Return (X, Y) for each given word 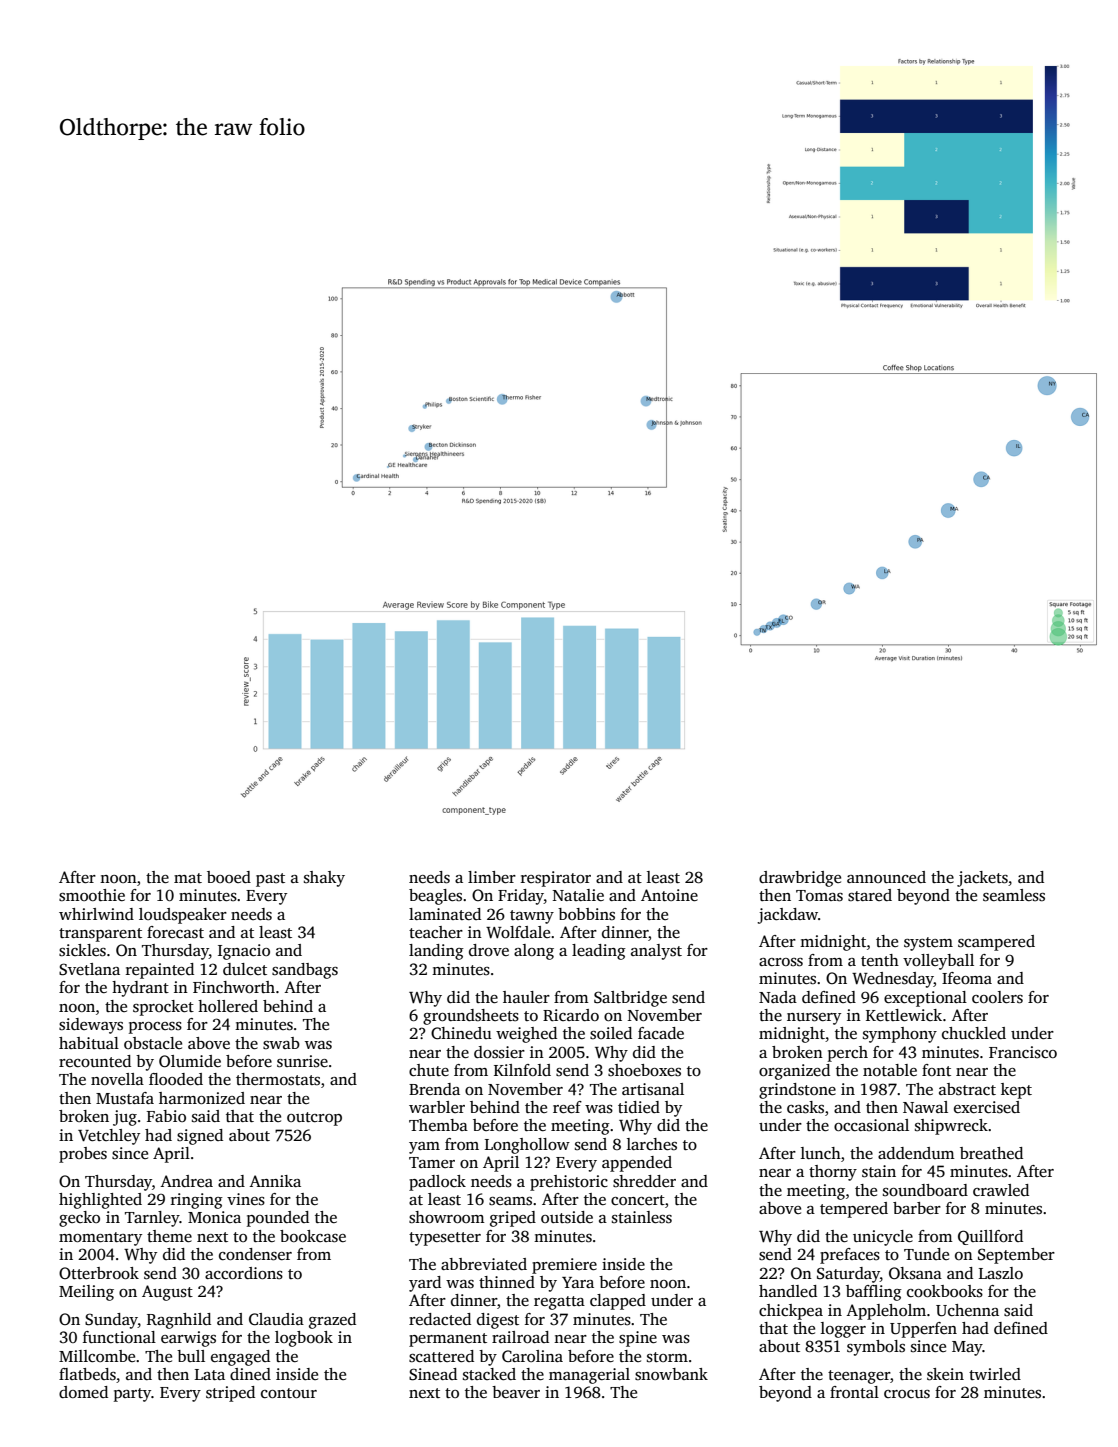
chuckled (974, 1033)
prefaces (850, 1256)
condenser (255, 1254)
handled (788, 1291)
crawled (1001, 1190)
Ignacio (244, 952)
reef (567, 1107)
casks (805, 1107)
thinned (507, 1282)
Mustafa (125, 1098)
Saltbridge (630, 999)
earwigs (188, 1339)
